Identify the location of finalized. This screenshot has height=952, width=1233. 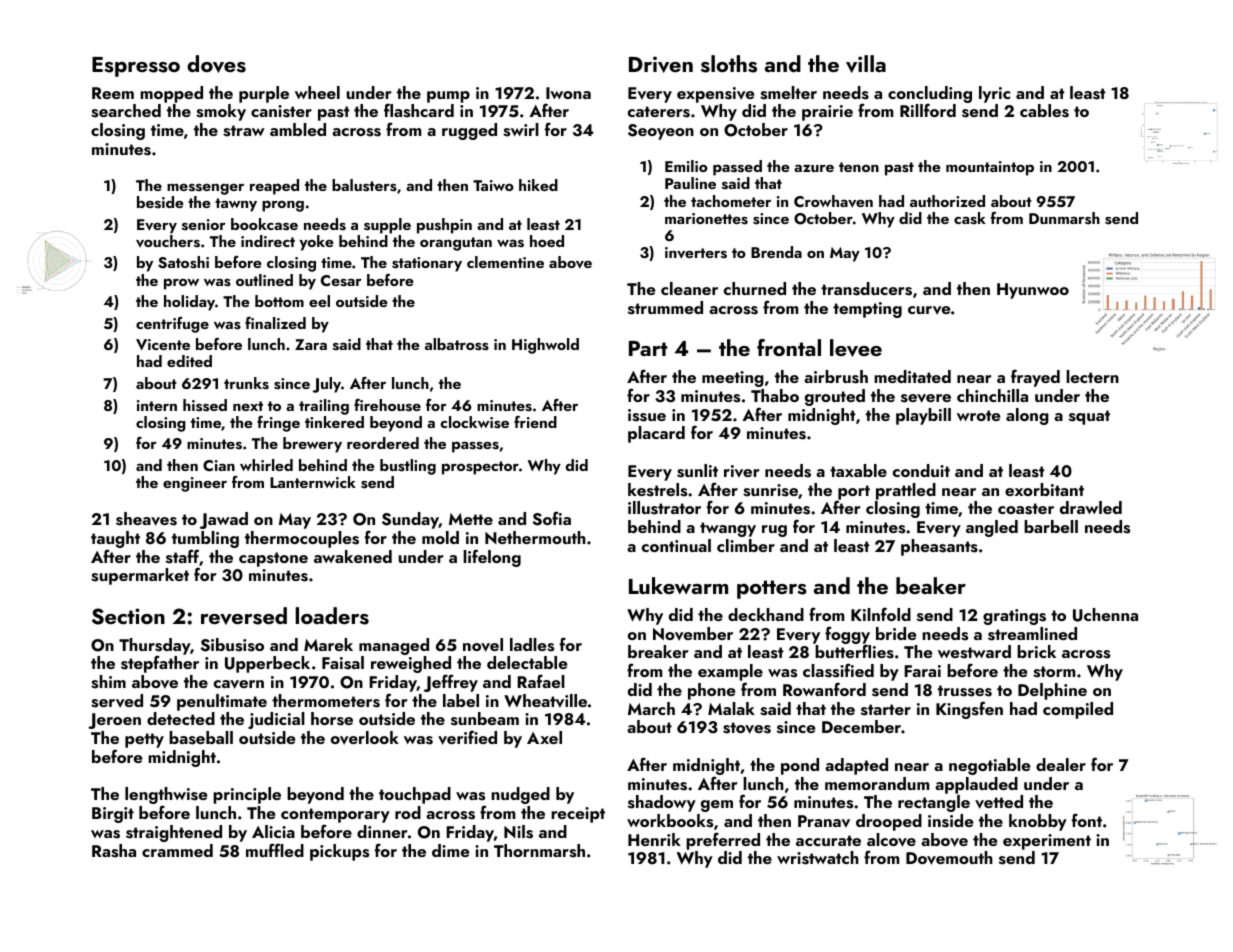
(275, 323).
